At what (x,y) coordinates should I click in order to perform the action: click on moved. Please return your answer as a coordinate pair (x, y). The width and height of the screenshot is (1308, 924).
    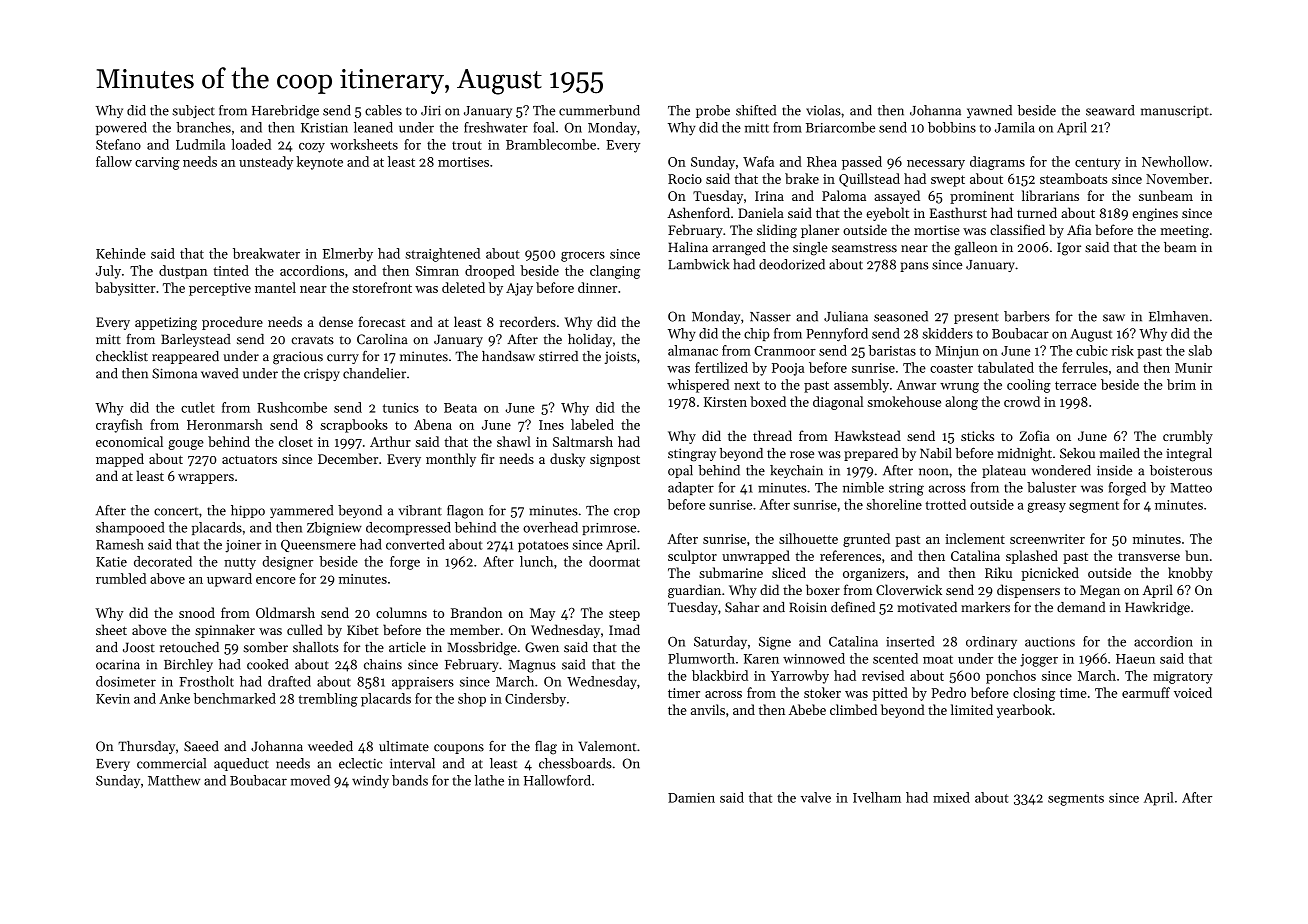
    Looking at the image, I should click on (310, 780).
